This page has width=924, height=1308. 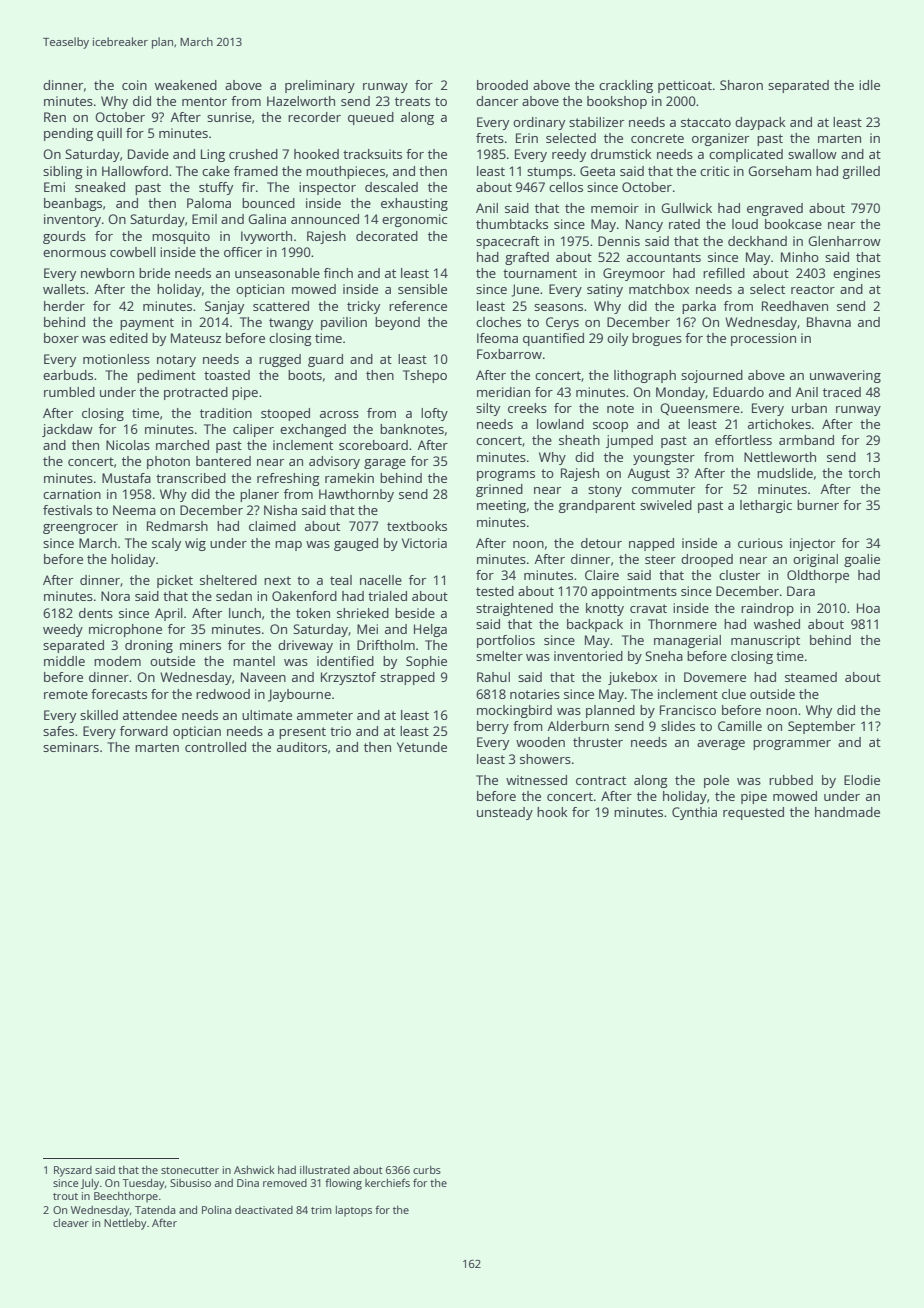 What do you see at coordinates (253, 430) in the page?
I see `caliper` at bounding box center [253, 430].
